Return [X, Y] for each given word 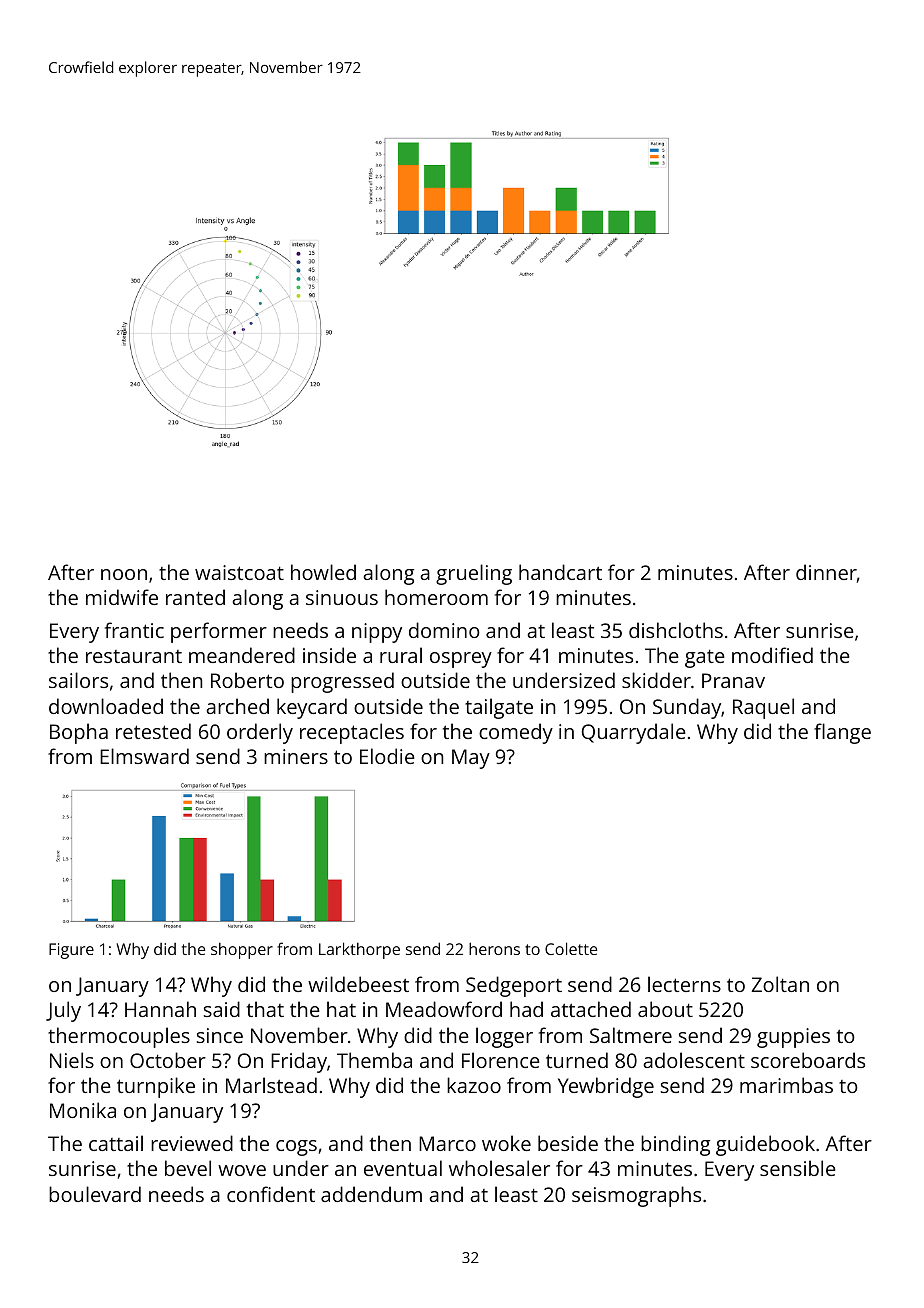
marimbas [786, 1085]
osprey [461, 660]
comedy [516, 733]
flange [842, 733]
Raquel [763, 708]
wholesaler [499, 1168]
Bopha [79, 733]
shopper [242, 951]
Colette [571, 948]
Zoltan [780, 984]
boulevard [95, 1194]
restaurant [134, 656]
